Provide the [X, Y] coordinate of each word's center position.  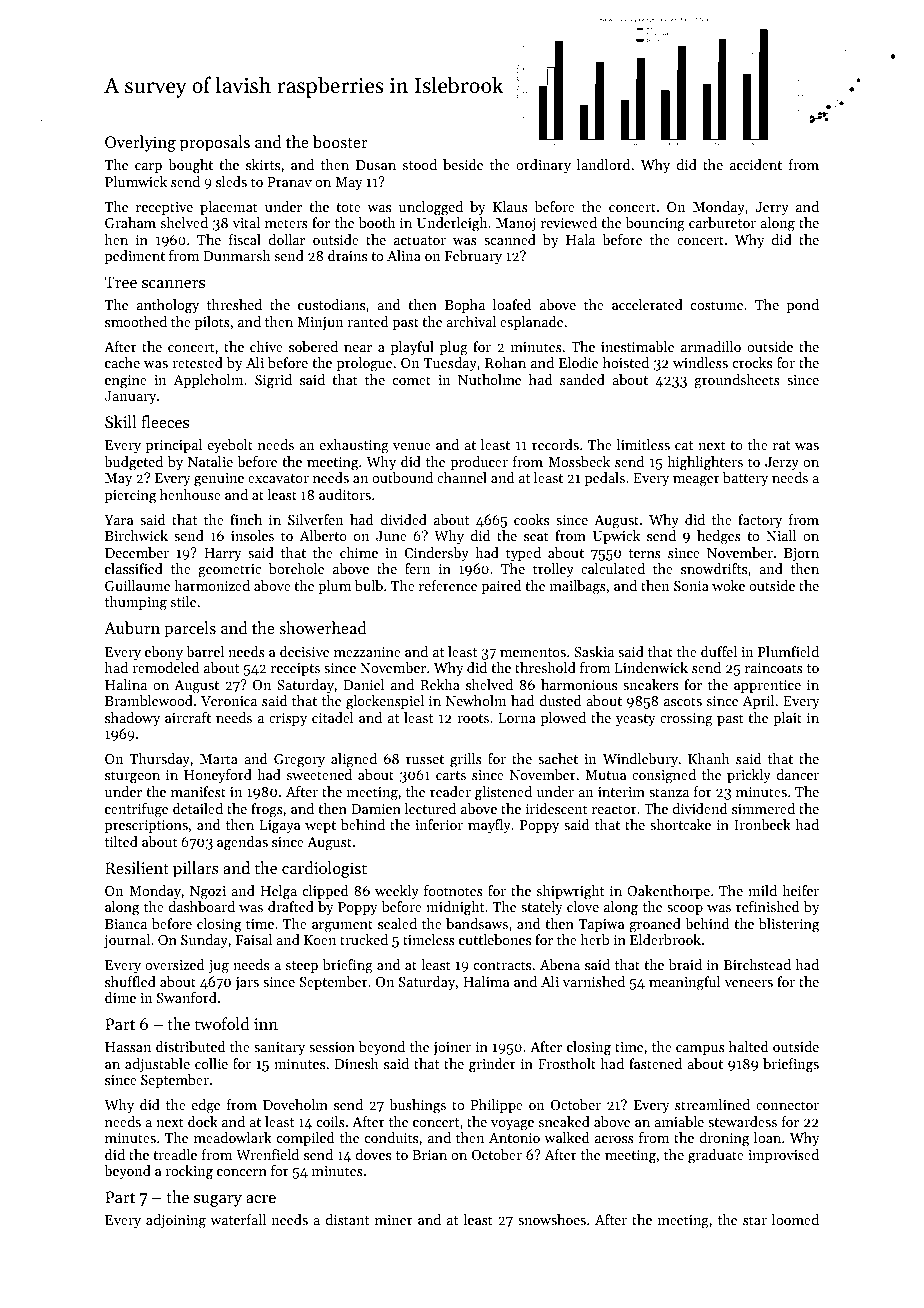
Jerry [772, 208]
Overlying [140, 143]
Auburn [132, 627]
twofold [222, 1023]
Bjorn [801, 554]
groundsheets [737, 381]
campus [700, 1050]
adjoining [176, 1221]
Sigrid [273, 381]
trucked [364, 939]
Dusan [376, 165]
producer [479, 463]
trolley [553, 570]
